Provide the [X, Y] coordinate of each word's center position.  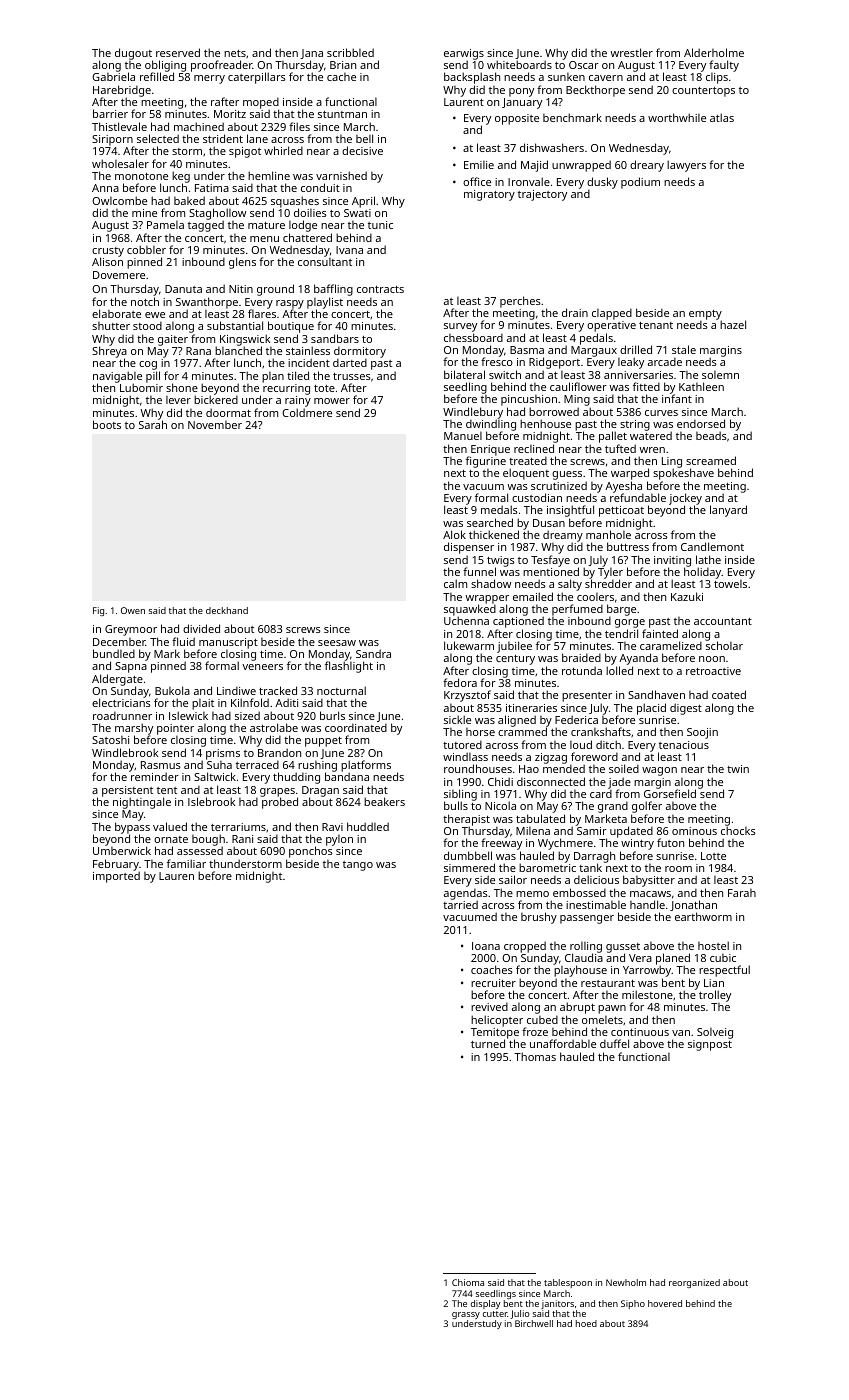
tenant [656, 325]
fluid [183, 641]
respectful [724, 971]
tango [358, 866]
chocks [738, 830]
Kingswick [245, 340]
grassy [466, 1315]
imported [116, 877]
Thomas [535, 1056]
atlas [722, 117]
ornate [171, 839]
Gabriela [113, 77]
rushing [317, 767]
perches [520, 302]
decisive [362, 150]
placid [651, 709]
